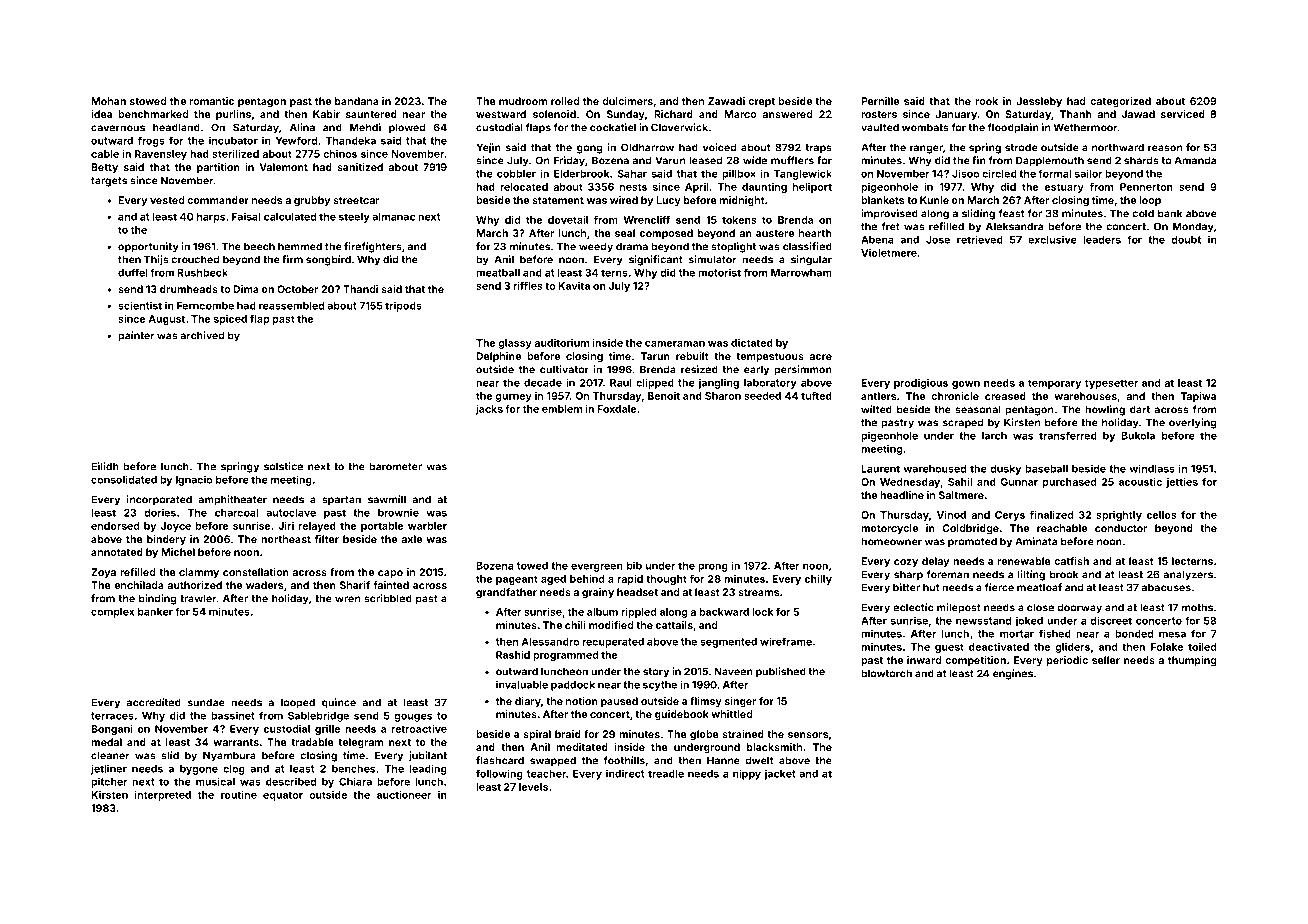 Image resolution: width=1308 pixels, height=924 pixels. Describe the element at coordinates (1197, 607) in the page. I see `moths` at that location.
